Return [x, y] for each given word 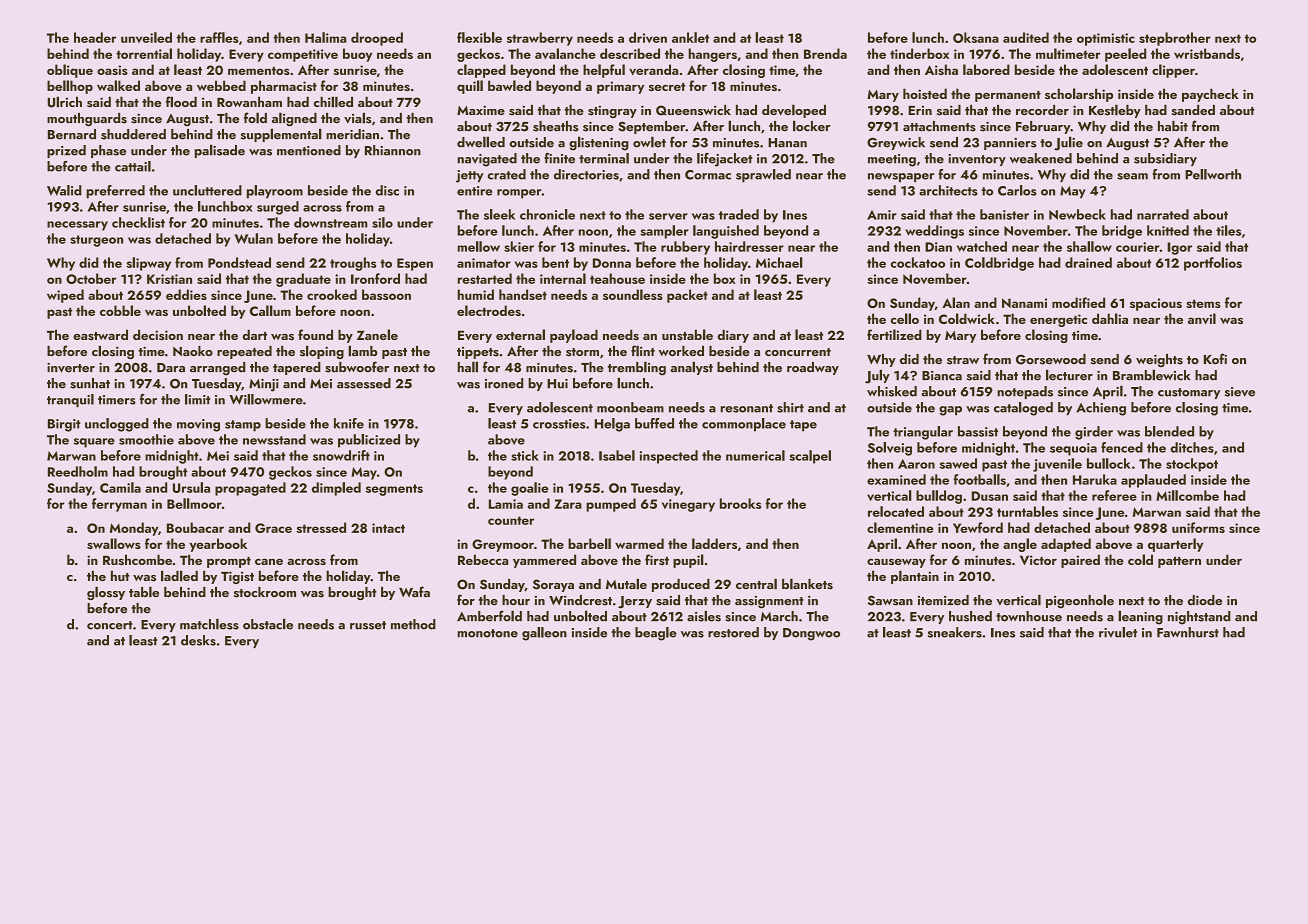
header [95, 37]
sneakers [955, 632]
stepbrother [1175, 39]
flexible [479, 37]
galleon [544, 634]
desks [198, 640]
